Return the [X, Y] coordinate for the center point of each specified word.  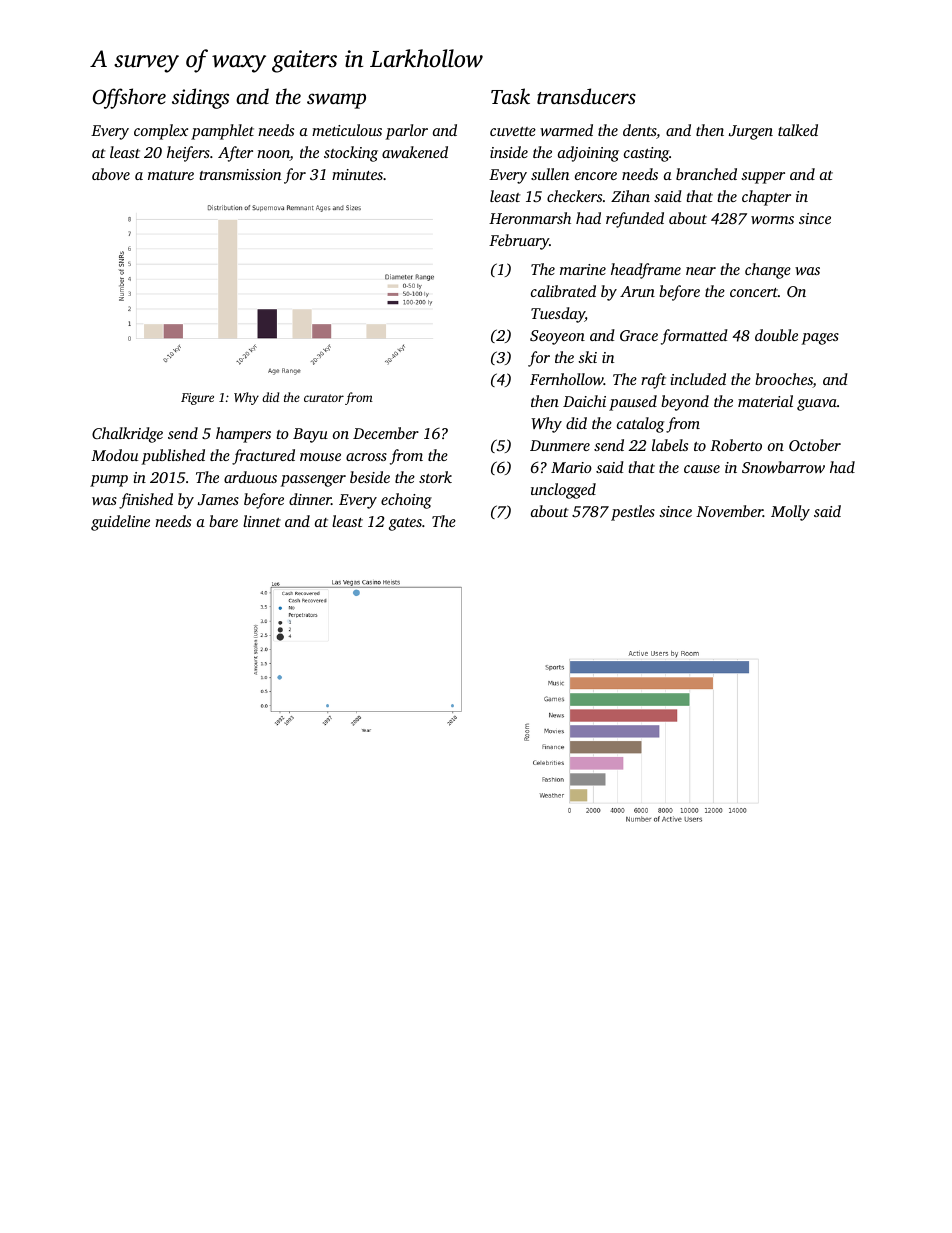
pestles [633, 513]
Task [510, 96]
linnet [262, 521]
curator [324, 398]
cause [702, 469]
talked [798, 130]
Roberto [736, 445]
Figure [197, 399]
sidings [200, 98]
